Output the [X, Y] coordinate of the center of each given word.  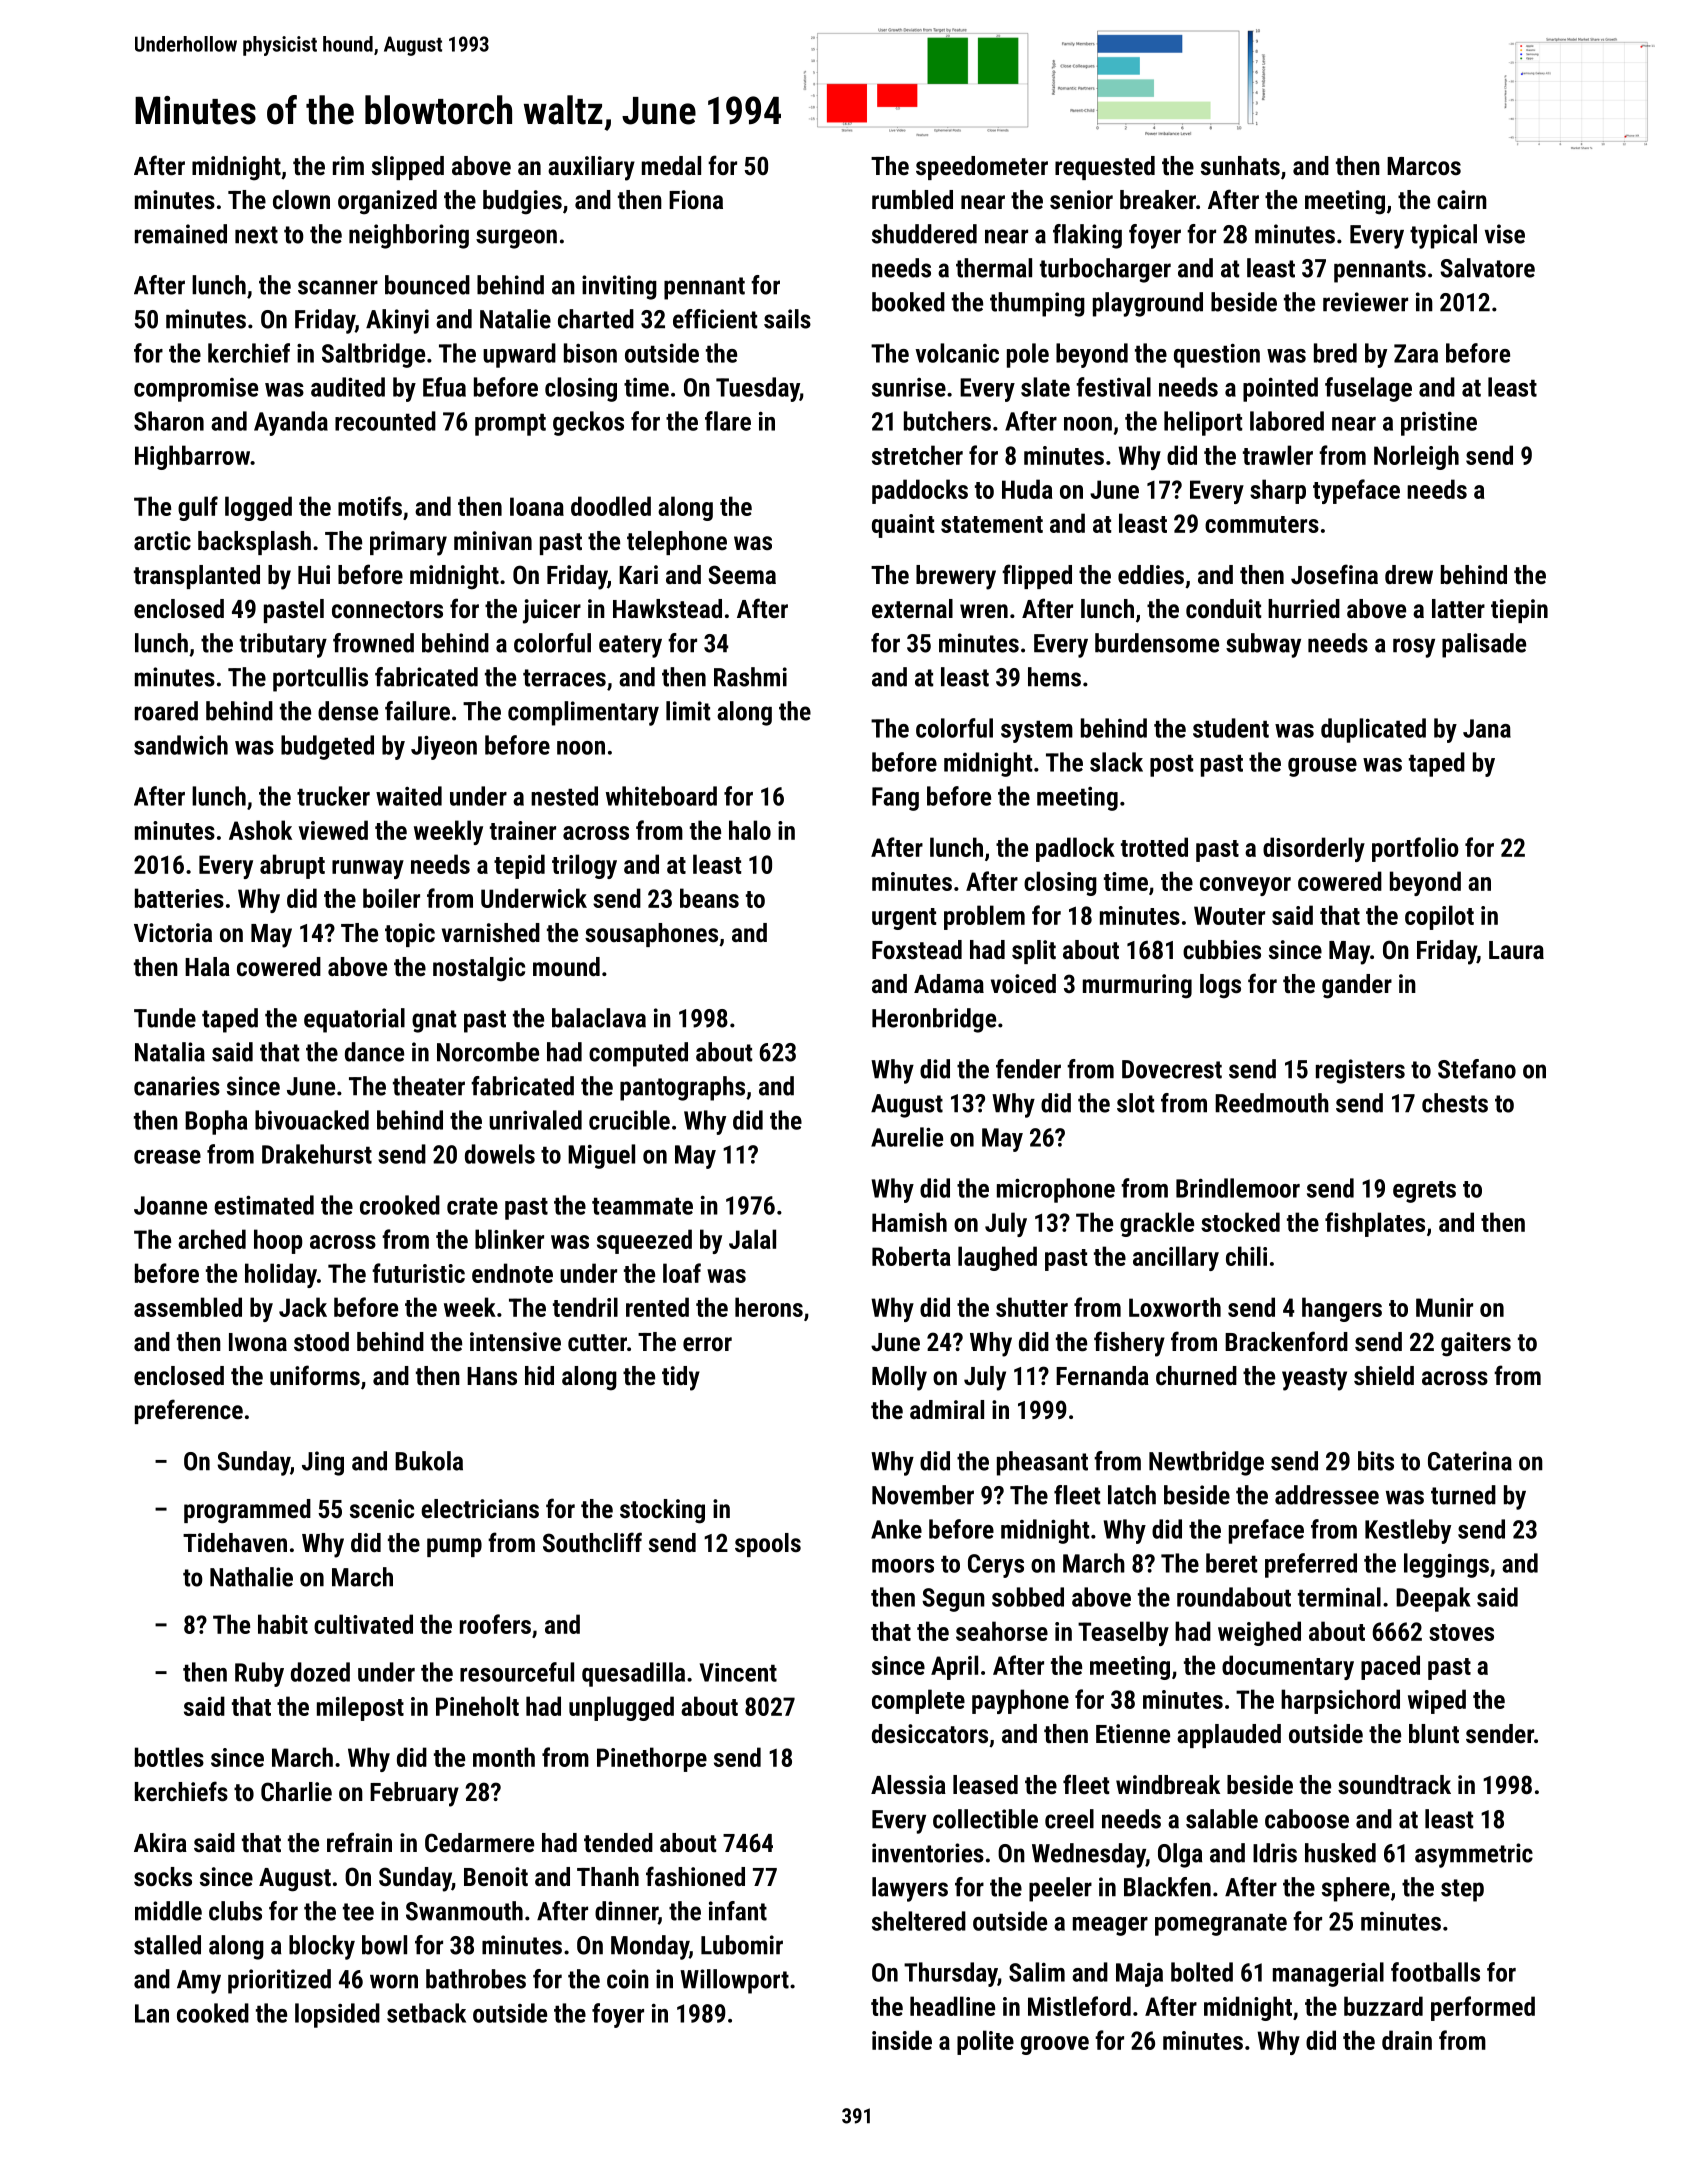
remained [181, 234]
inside [902, 2040]
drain [1407, 2040]
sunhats [1240, 165]
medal [671, 165]
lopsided [337, 2015]
